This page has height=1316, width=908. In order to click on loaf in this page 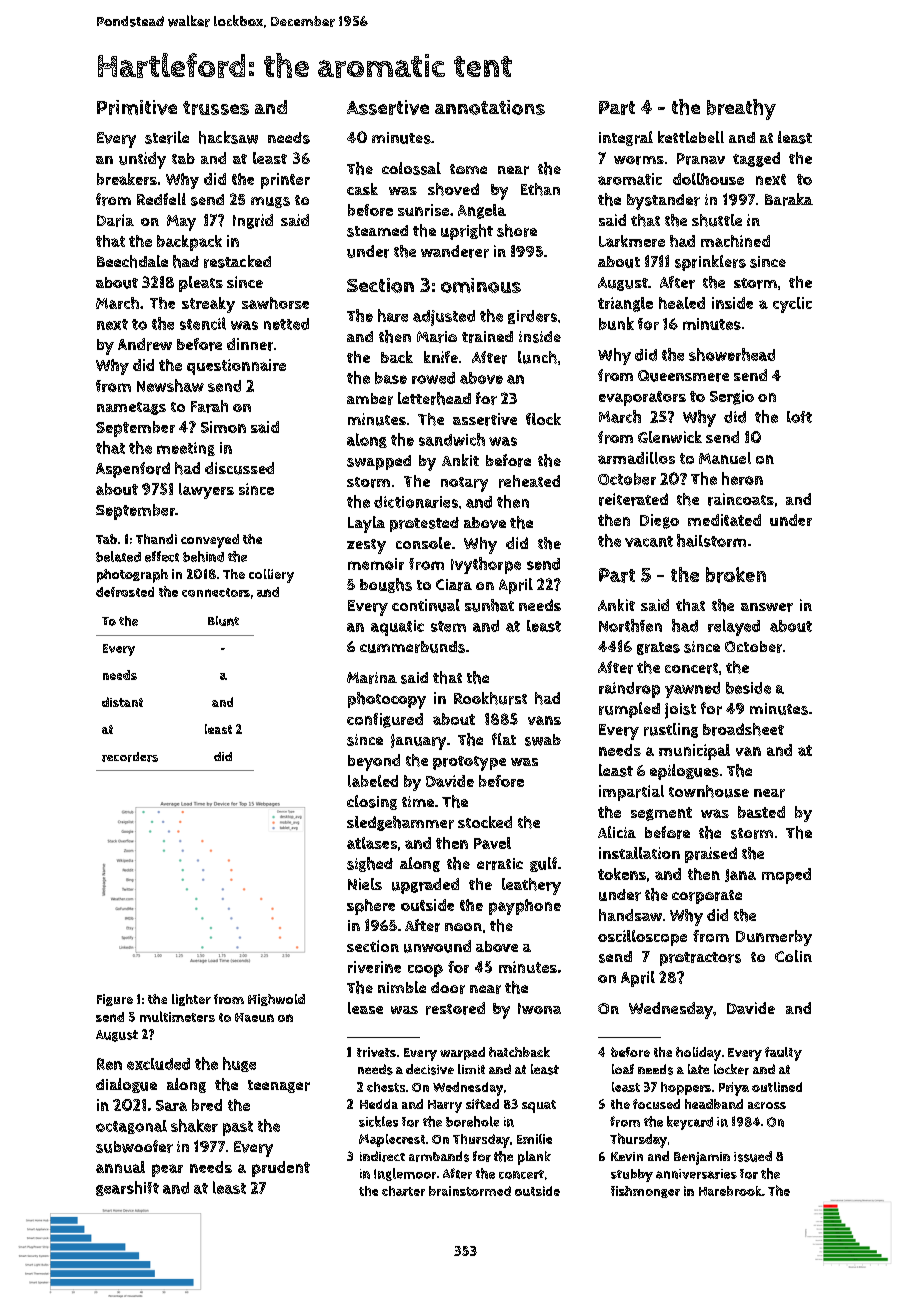, I will do `click(623, 1069)`.
